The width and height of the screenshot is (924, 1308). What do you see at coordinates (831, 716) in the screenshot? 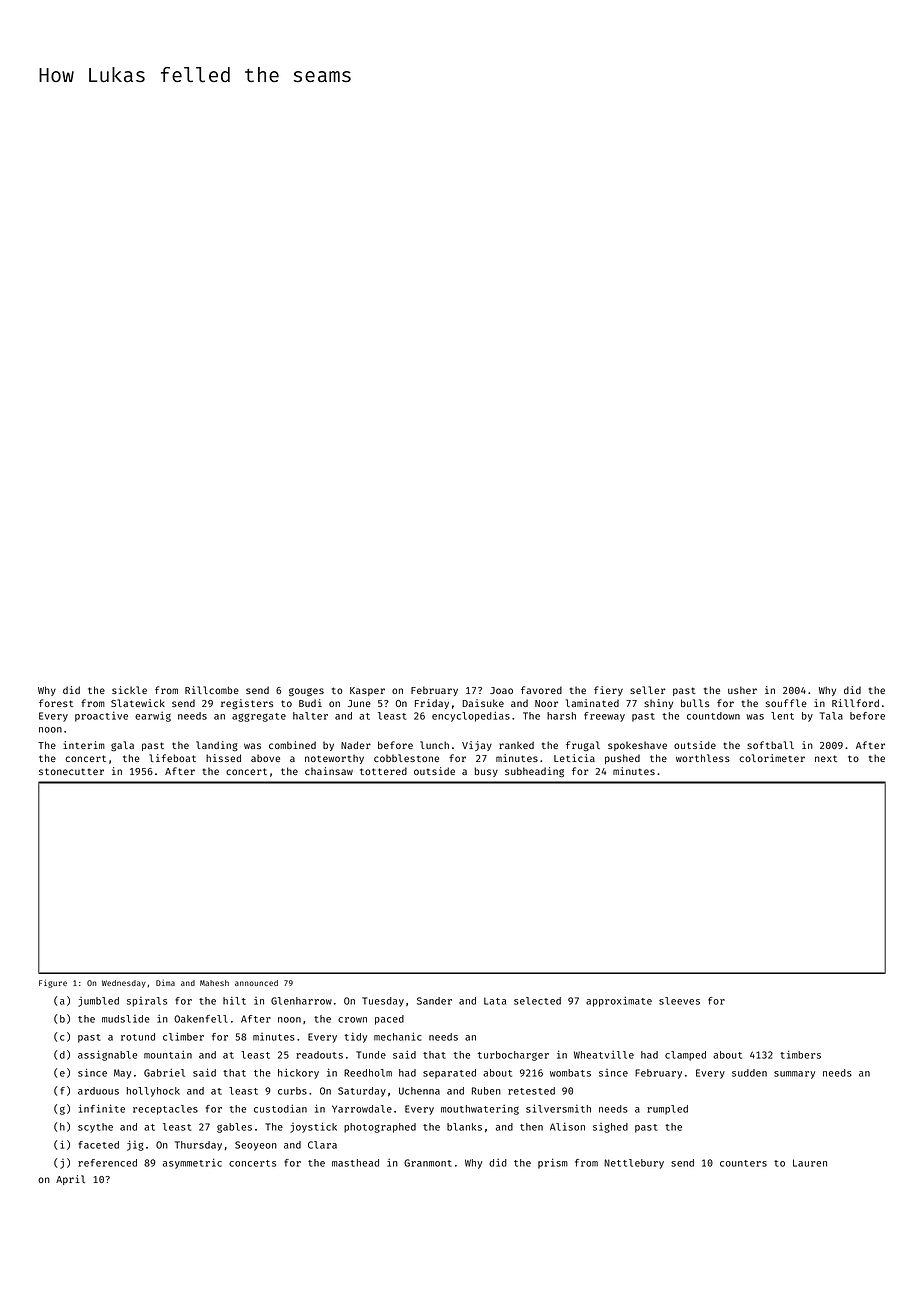
I see `Tala` at bounding box center [831, 716].
